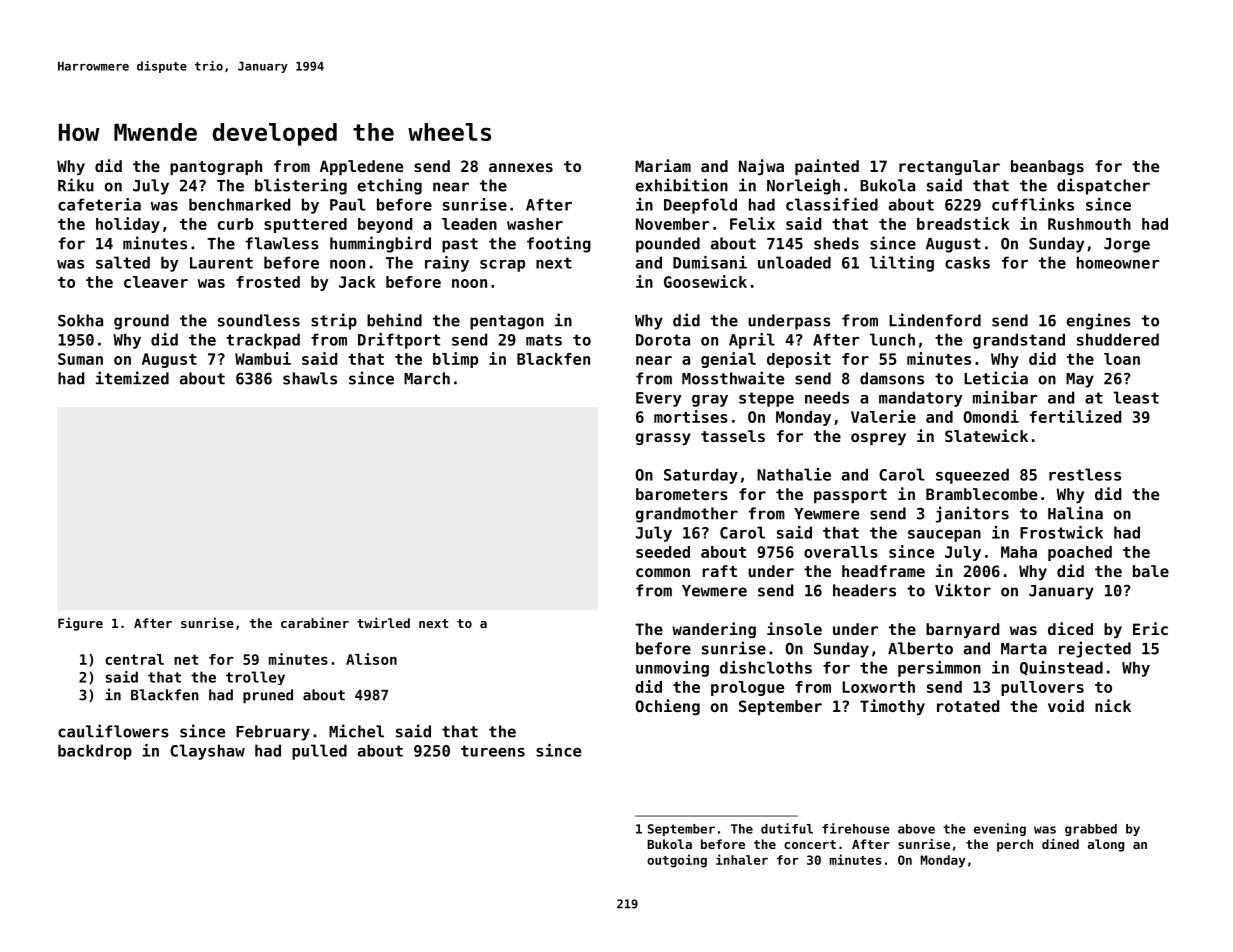 This page has height=952, width=1233. What do you see at coordinates (968, 706) in the page?
I see `rotated` at bounding box center [968, 706].
